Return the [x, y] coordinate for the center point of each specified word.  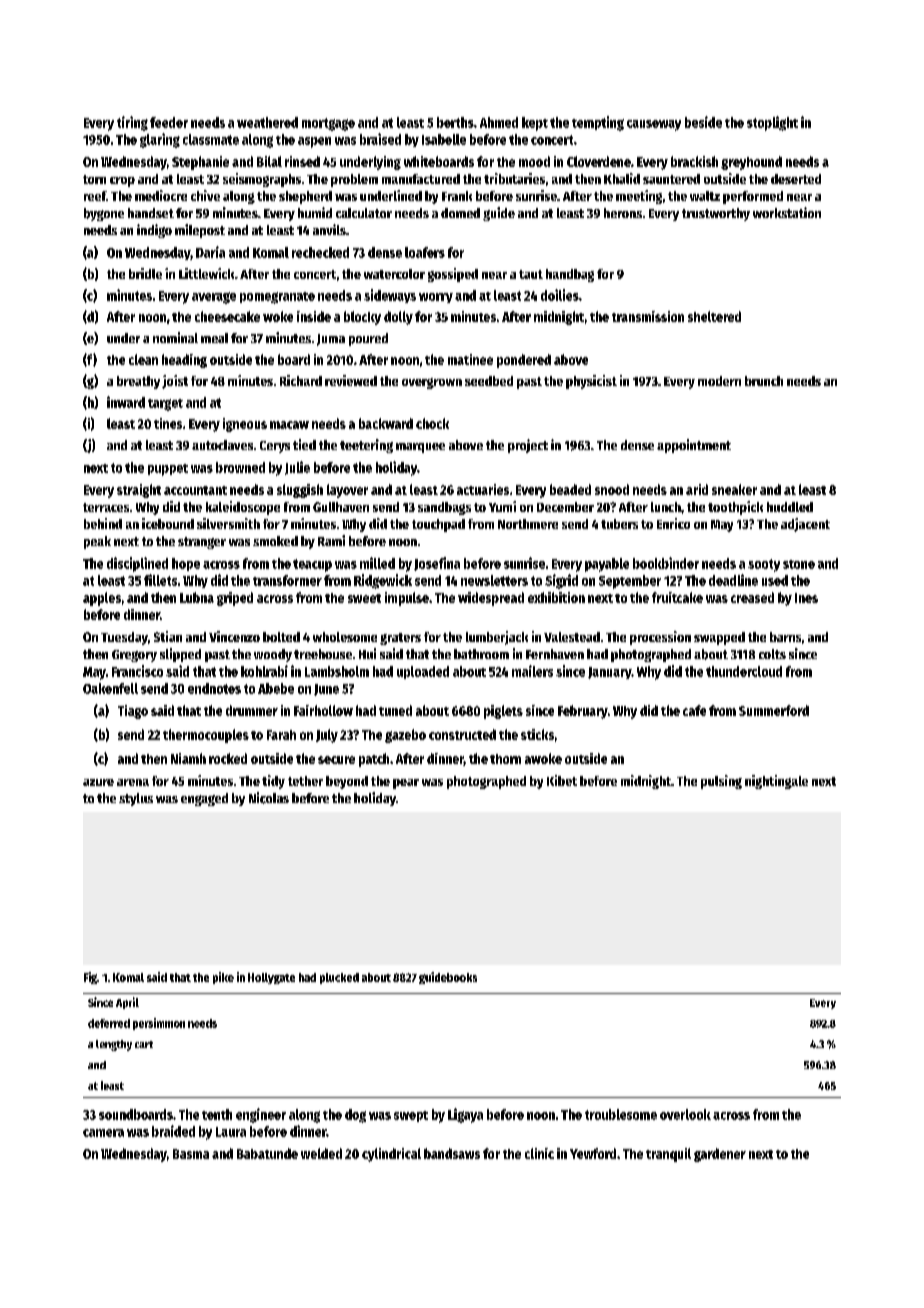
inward [126, 402]
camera [103, 1133]
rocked [228, 758]
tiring [132, 123]
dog [355, 1116]
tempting [598, 123]
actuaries [483, 489]
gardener [720, 1155]
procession [660, 638]
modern [719, 381]
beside [703, 122]
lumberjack [497, 638]
